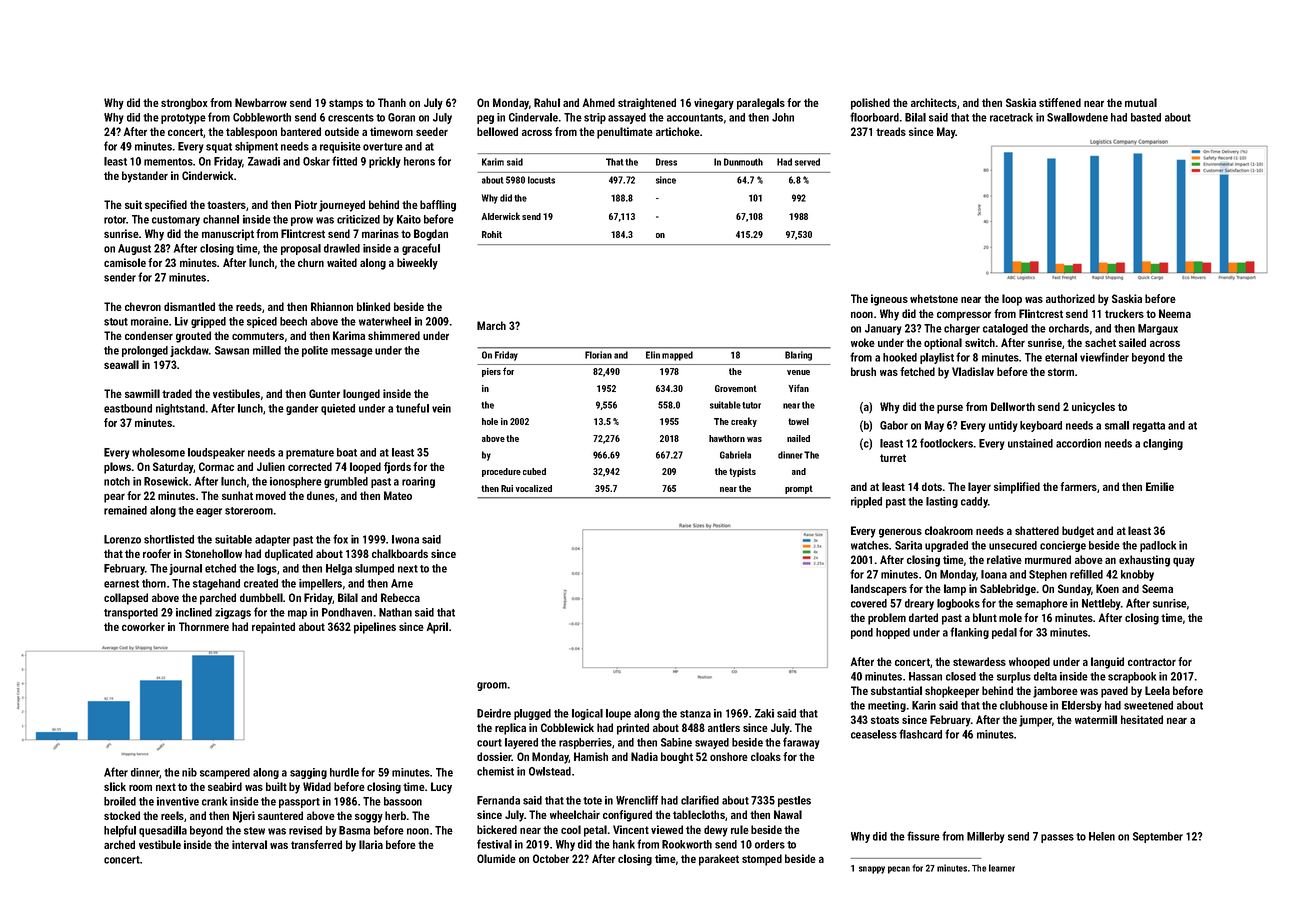 This document has width=1308, height=924. I want to click on mutual, so click(1141, 102).
